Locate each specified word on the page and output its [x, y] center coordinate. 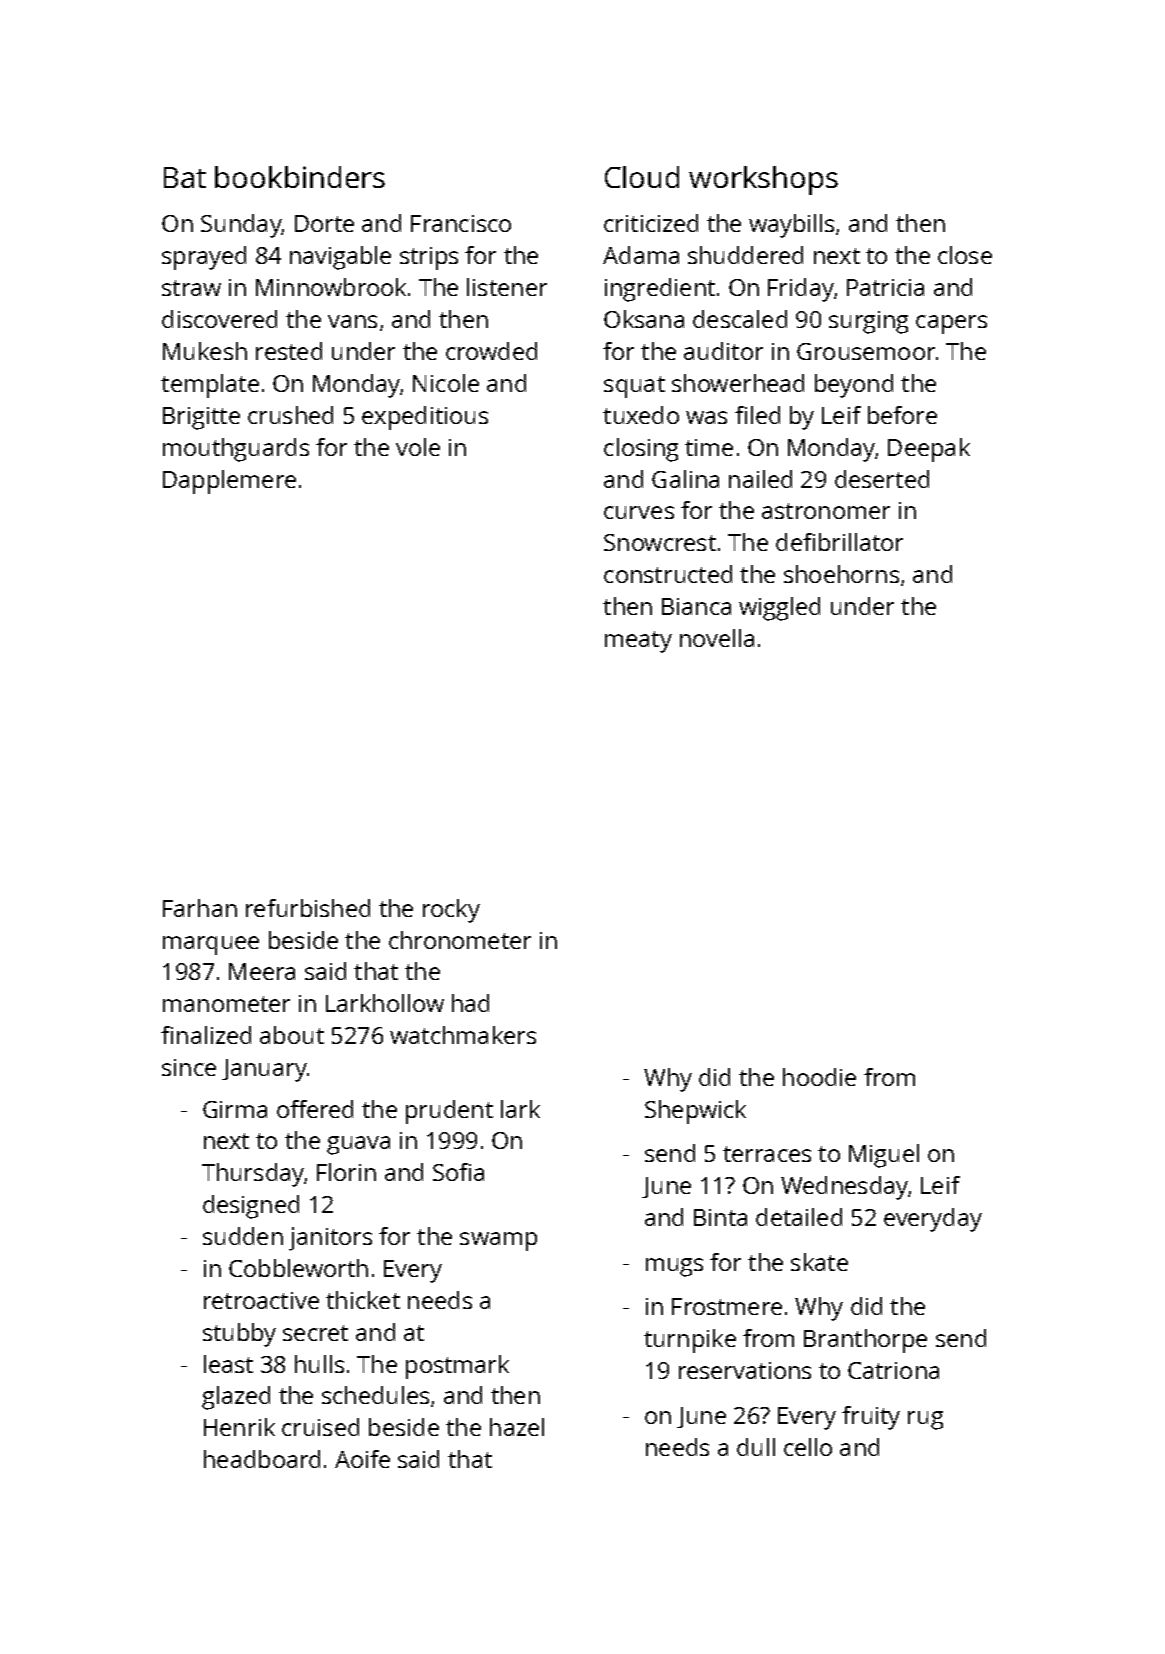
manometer [226, 1004]
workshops [763, 180]
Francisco [461, 223]
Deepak [929, 450]
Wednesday [844, 1188]
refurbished [308, 908]
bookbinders [300, 177]
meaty [638, 642]
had [470, 1003]
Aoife [362, 1459]
